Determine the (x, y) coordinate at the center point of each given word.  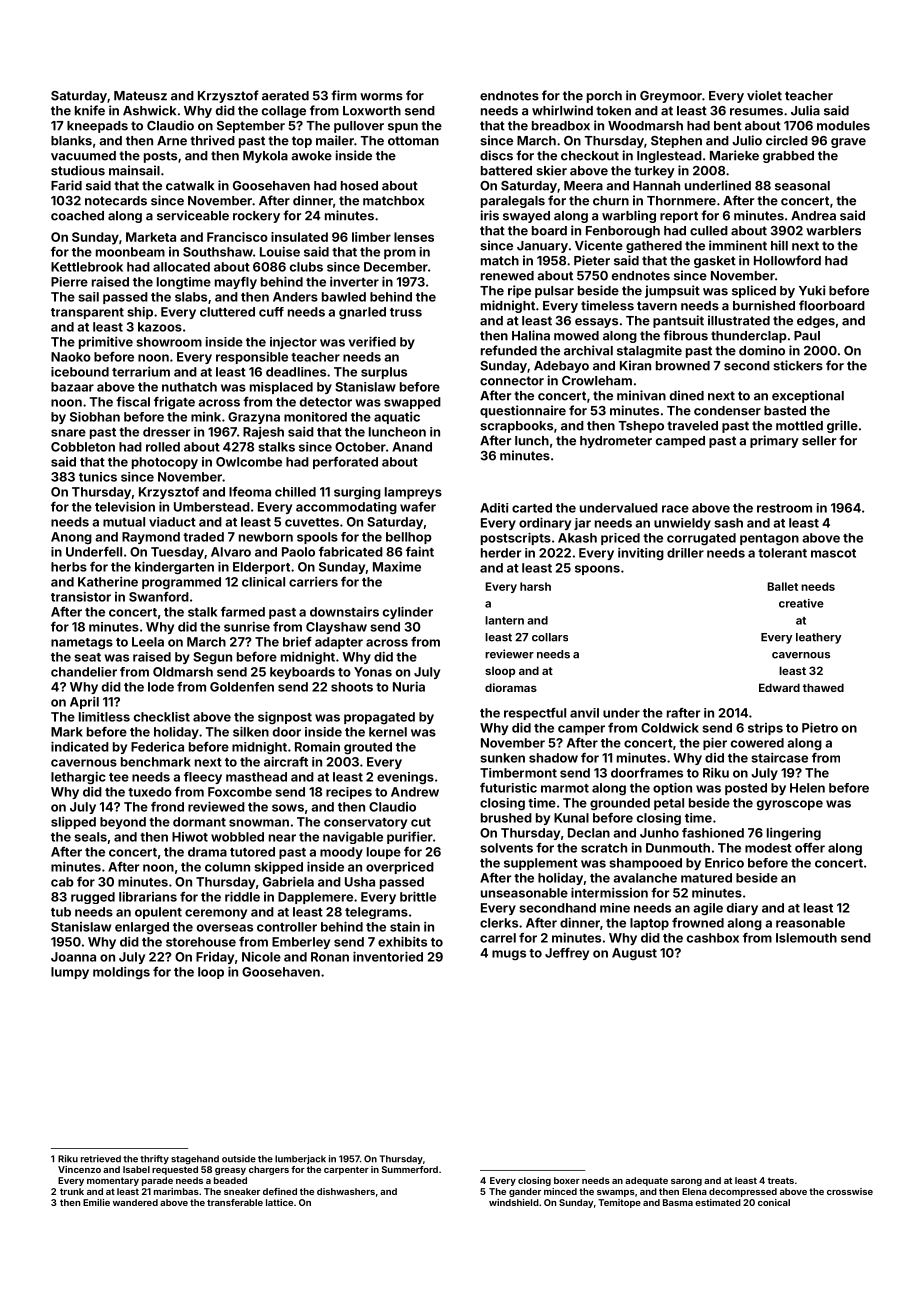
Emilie (96, 1202)
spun (403, 128)
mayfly (236, 283)
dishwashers (346, 1191)
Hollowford (787, 260)
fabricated (351, 552)
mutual (124, 522)
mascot (833, 553)
